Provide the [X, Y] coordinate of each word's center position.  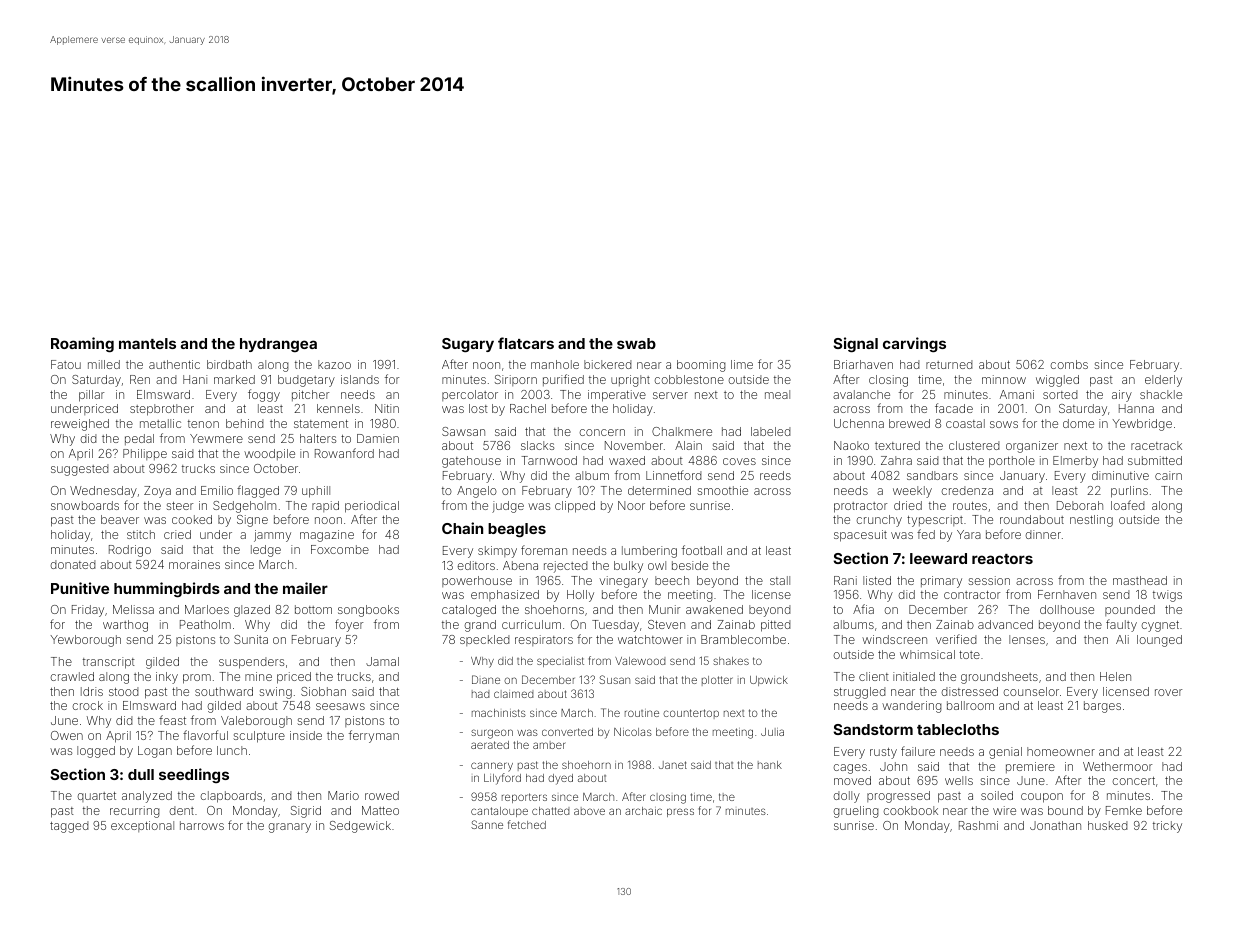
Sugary [468, 345]
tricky [1167, 827]
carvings [914, 344]
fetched [527, 824]
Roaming [82, 344]
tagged [69, 827]
